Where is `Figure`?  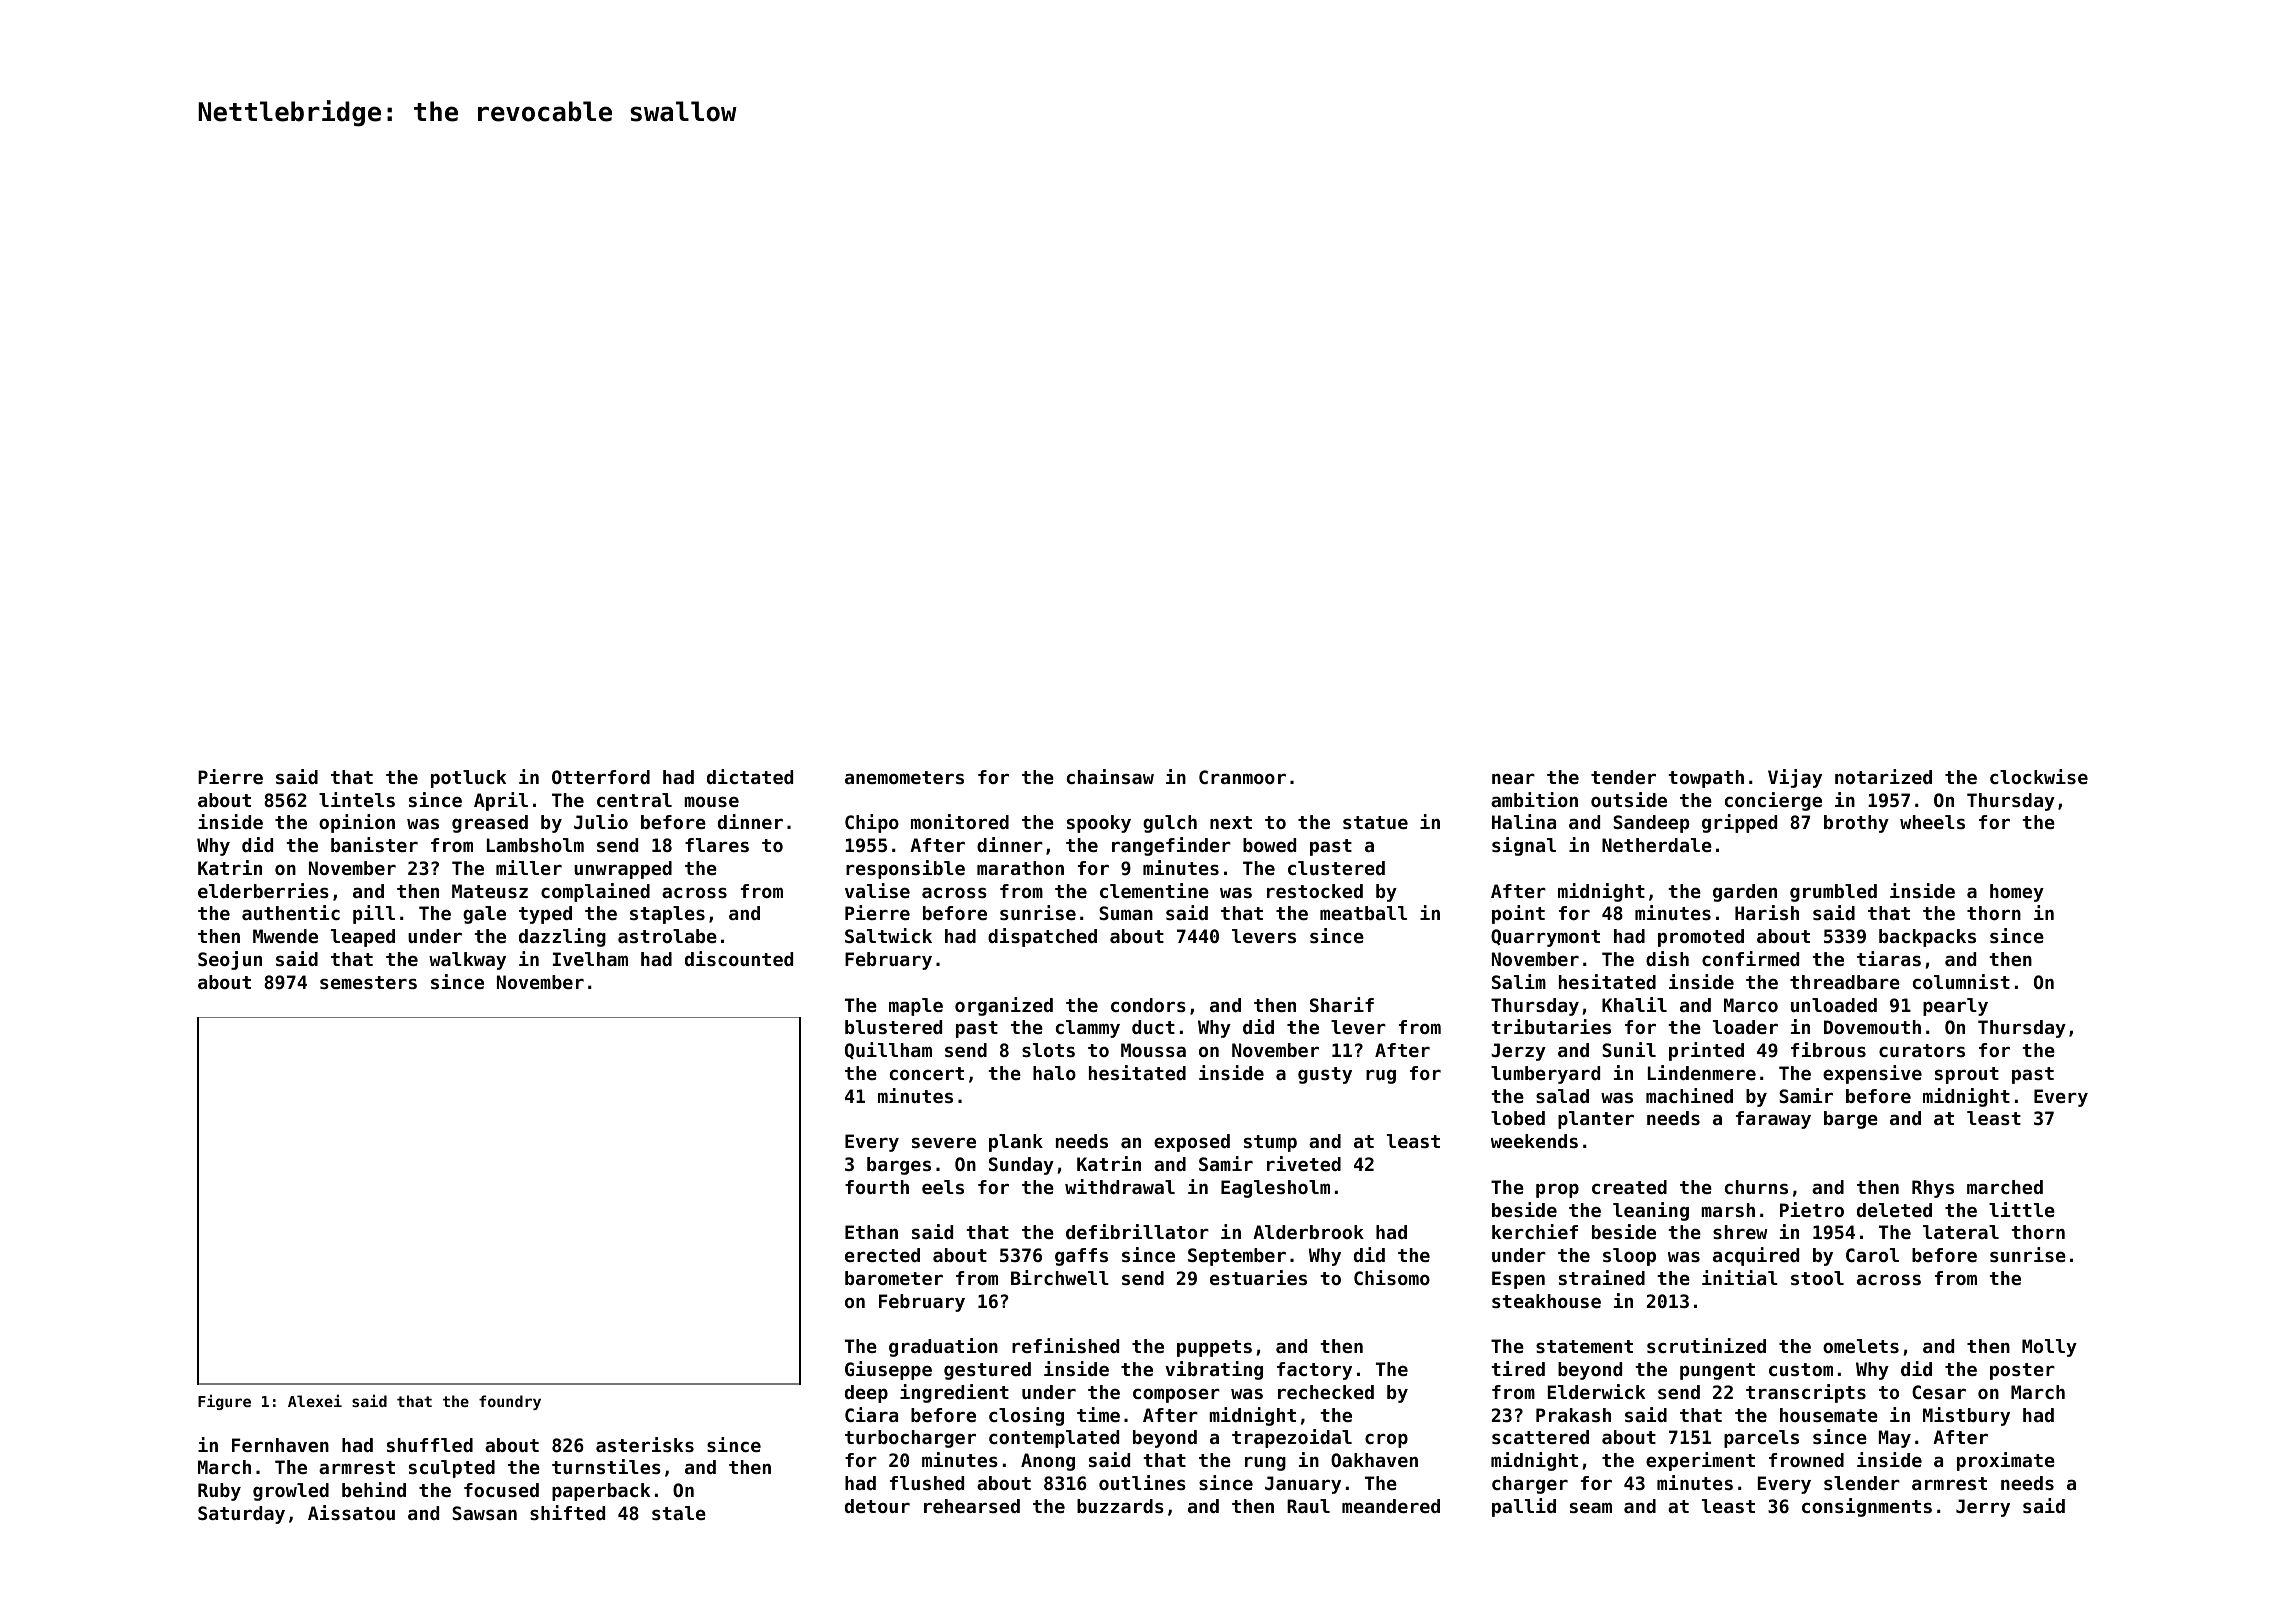 Figure is located at coordinates (224, 1402).
